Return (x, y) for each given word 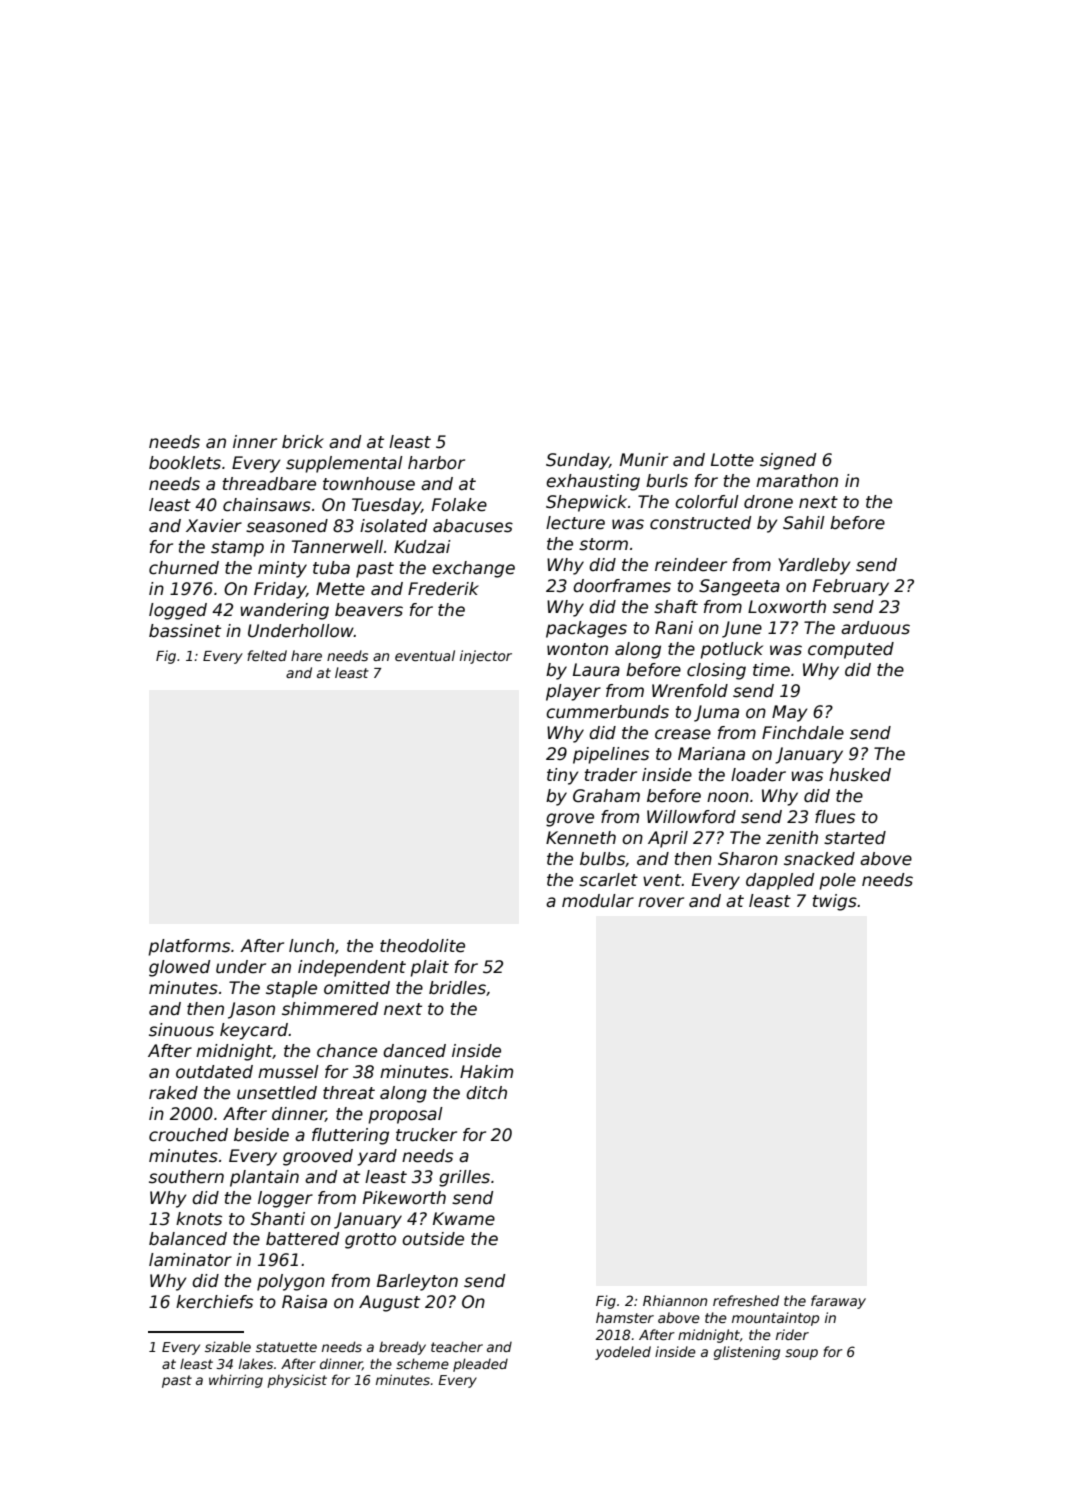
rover (661, 902)
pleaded (480, 1365)
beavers (369, 610)
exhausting (593, 482)
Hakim (486, 1071)
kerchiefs (214, 1302)
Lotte (732, 460)
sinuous (181, 1030)
